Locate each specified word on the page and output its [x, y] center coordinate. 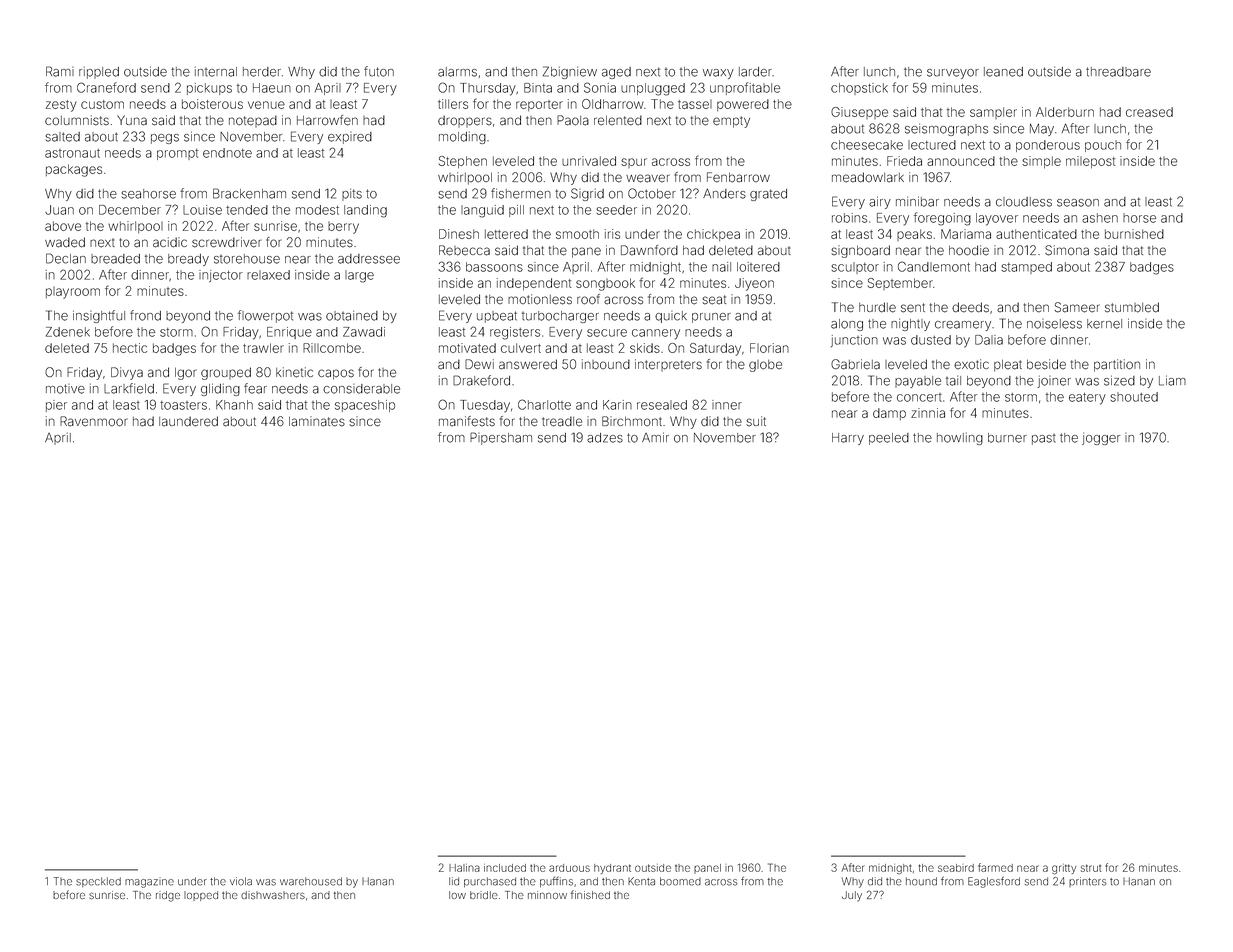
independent [534, 284]
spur [634, 163]
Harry [848, 439]
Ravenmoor [93, 421]
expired [350, 138]
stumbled [1132, 307]
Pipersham [501, 438]
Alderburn [1065, 112]
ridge [168, 896]
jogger [1101, 438]
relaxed [268, 275]
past [1044, 439]
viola [241, 881]
